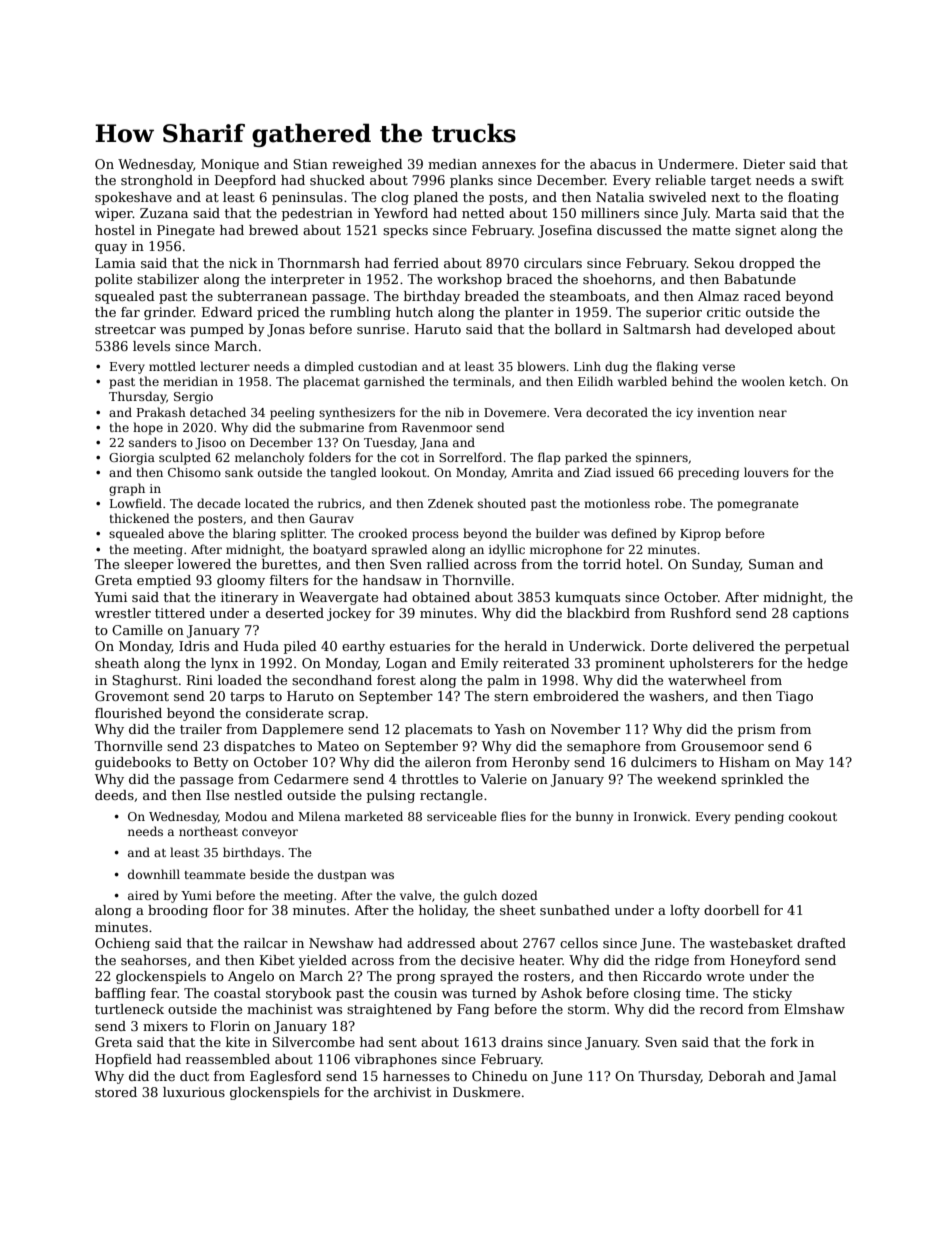  Describe the element at coordinates (588, 296) in the image. I see `steamboats` at that location.
